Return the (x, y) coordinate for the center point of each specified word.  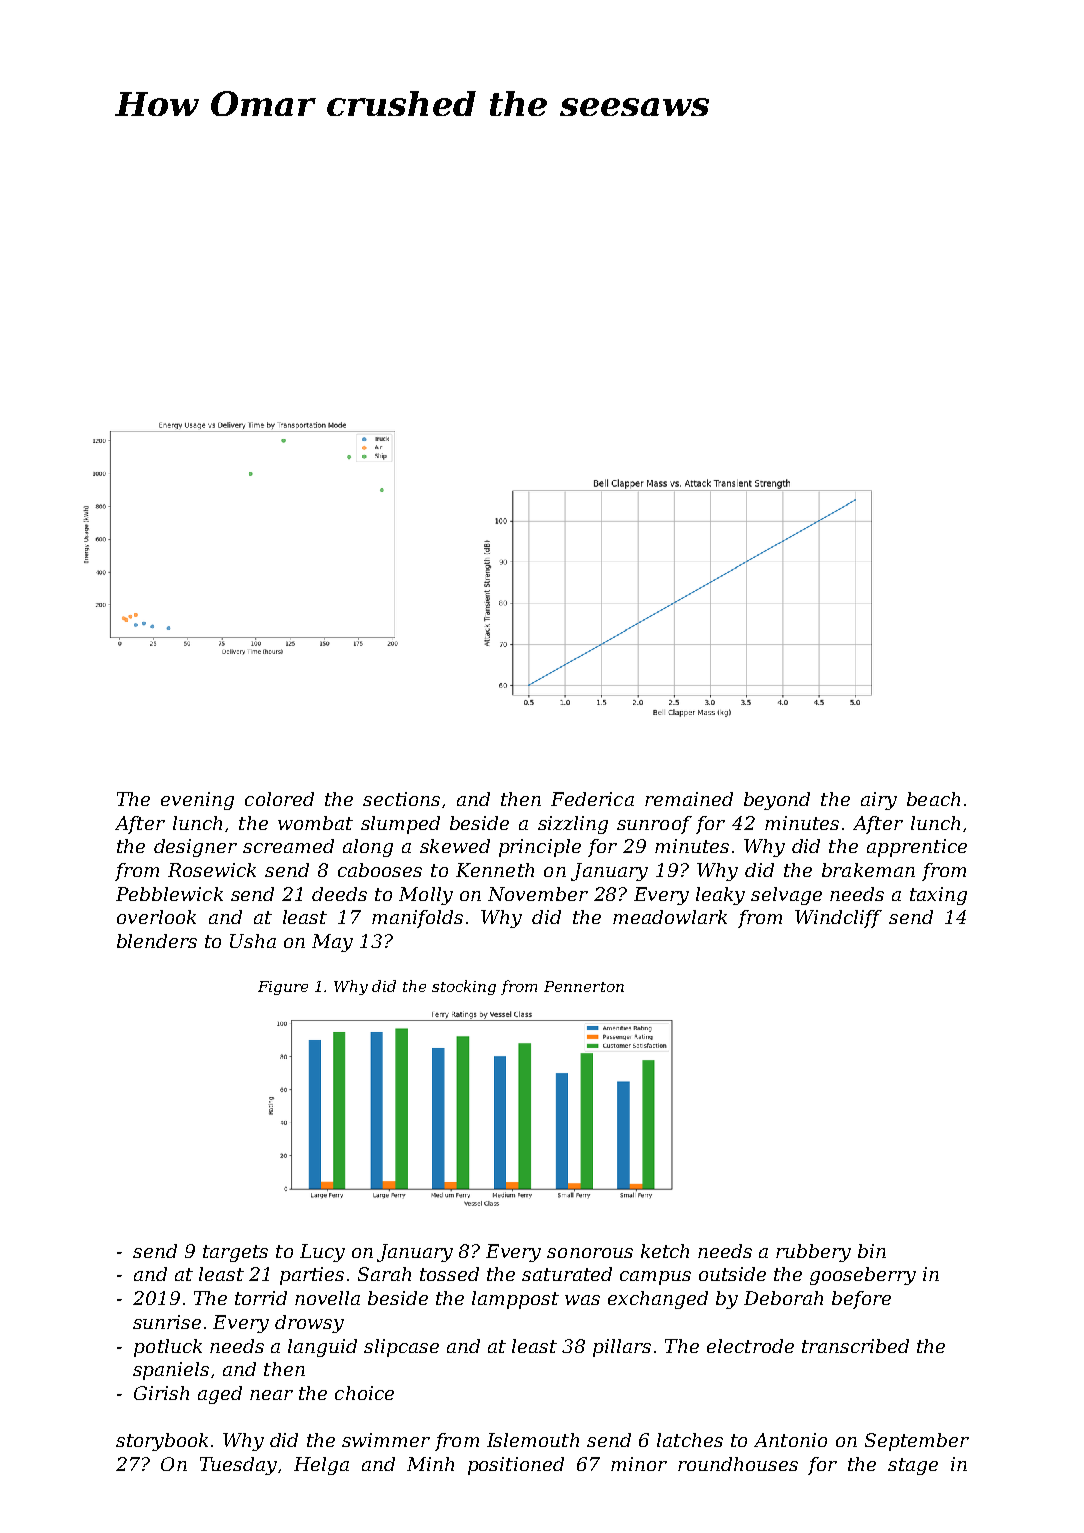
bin (872, 1251)
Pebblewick (169, 894)
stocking (464, 987)
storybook (162, 1442)
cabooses (380, 870)
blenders (157, 941)
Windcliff (838, 919)
